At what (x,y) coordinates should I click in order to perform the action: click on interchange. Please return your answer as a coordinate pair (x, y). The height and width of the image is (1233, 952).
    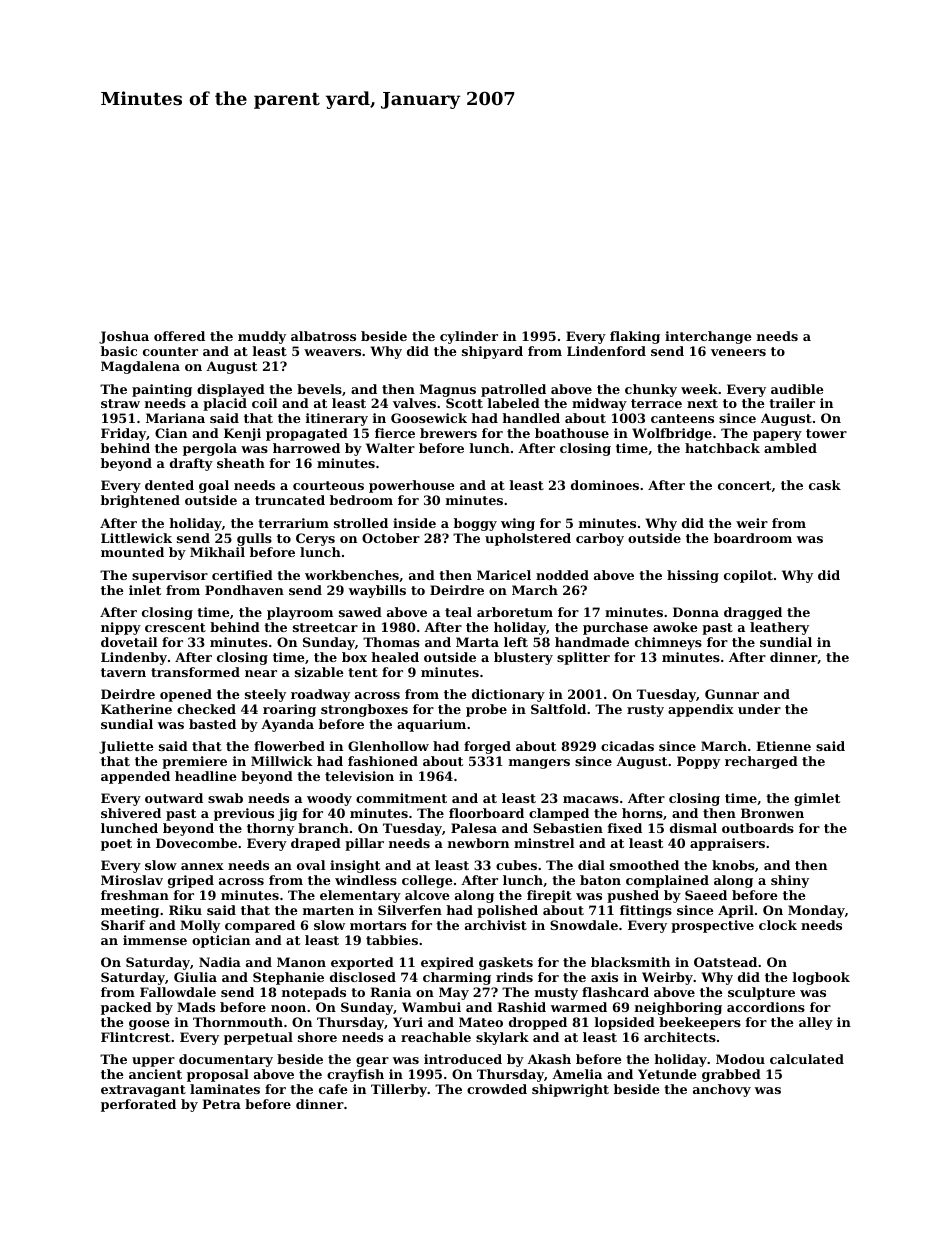
    Looking at the image, I should click on (708, 337).
